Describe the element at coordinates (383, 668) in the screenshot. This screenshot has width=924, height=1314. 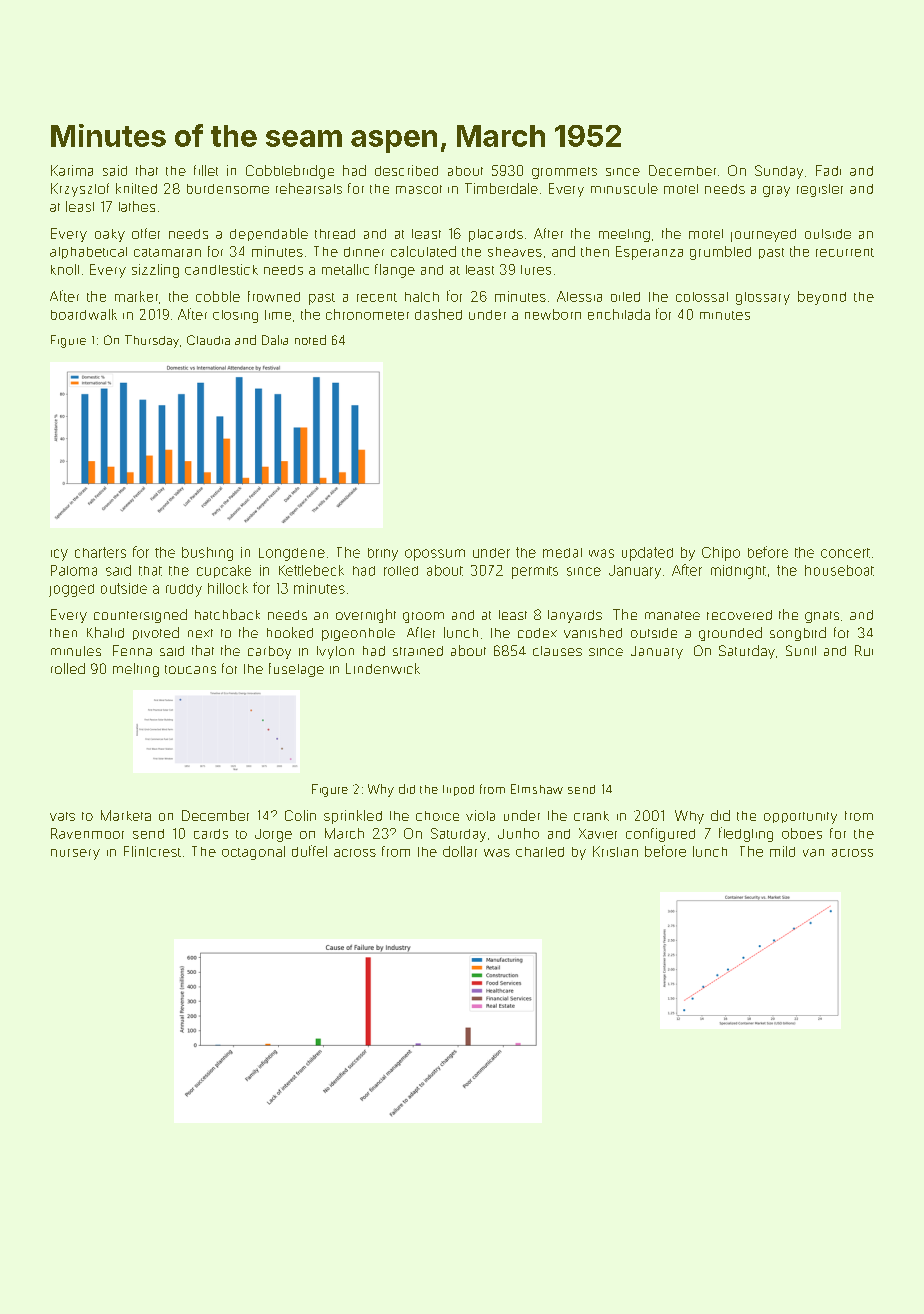
I see `Lindenwick` at that location.
